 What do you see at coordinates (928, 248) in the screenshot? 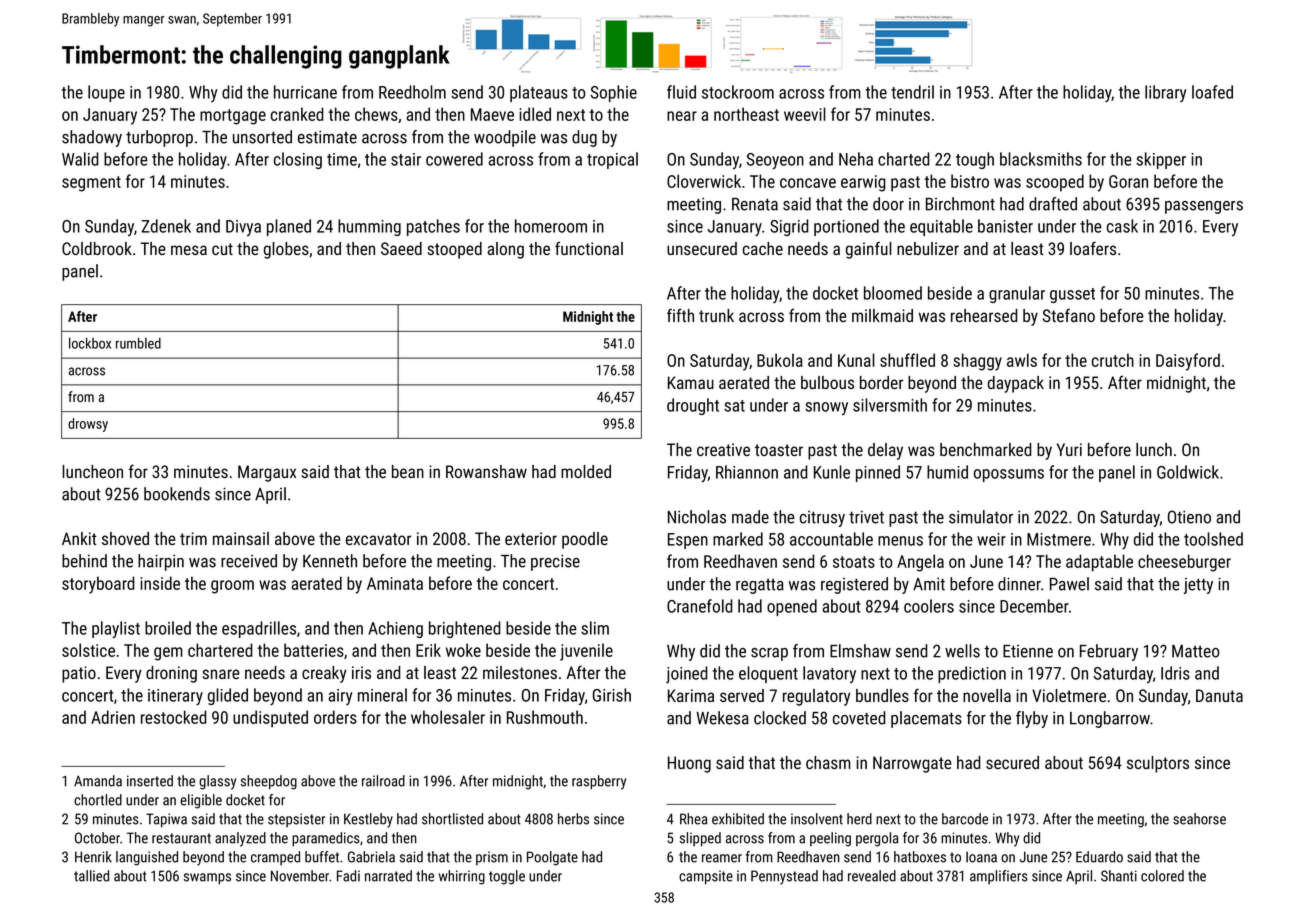
I see `nebulizer` at bounding box center [928, 248].
